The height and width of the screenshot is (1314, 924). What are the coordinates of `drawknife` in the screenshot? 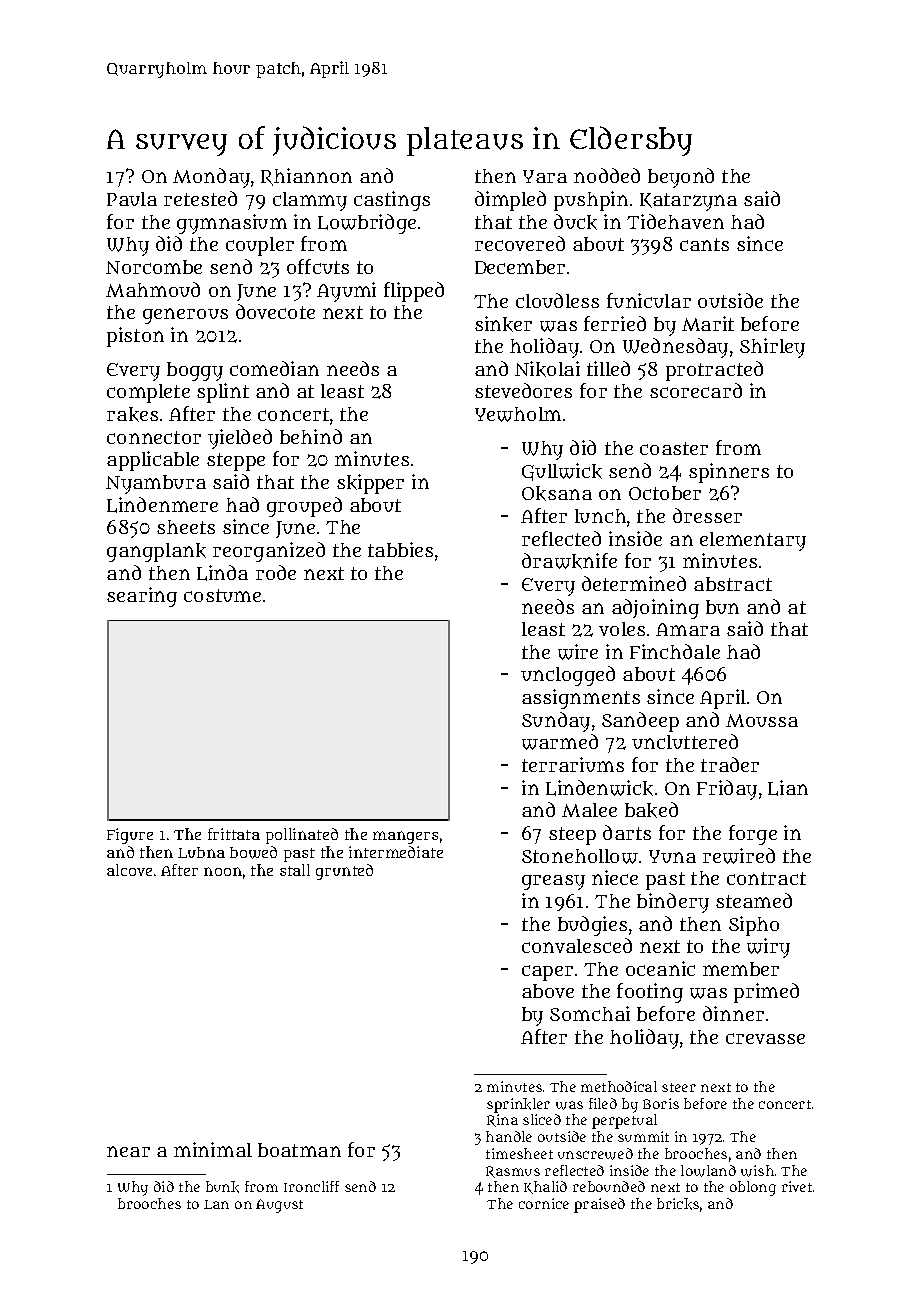 It's located at (569, 561).
